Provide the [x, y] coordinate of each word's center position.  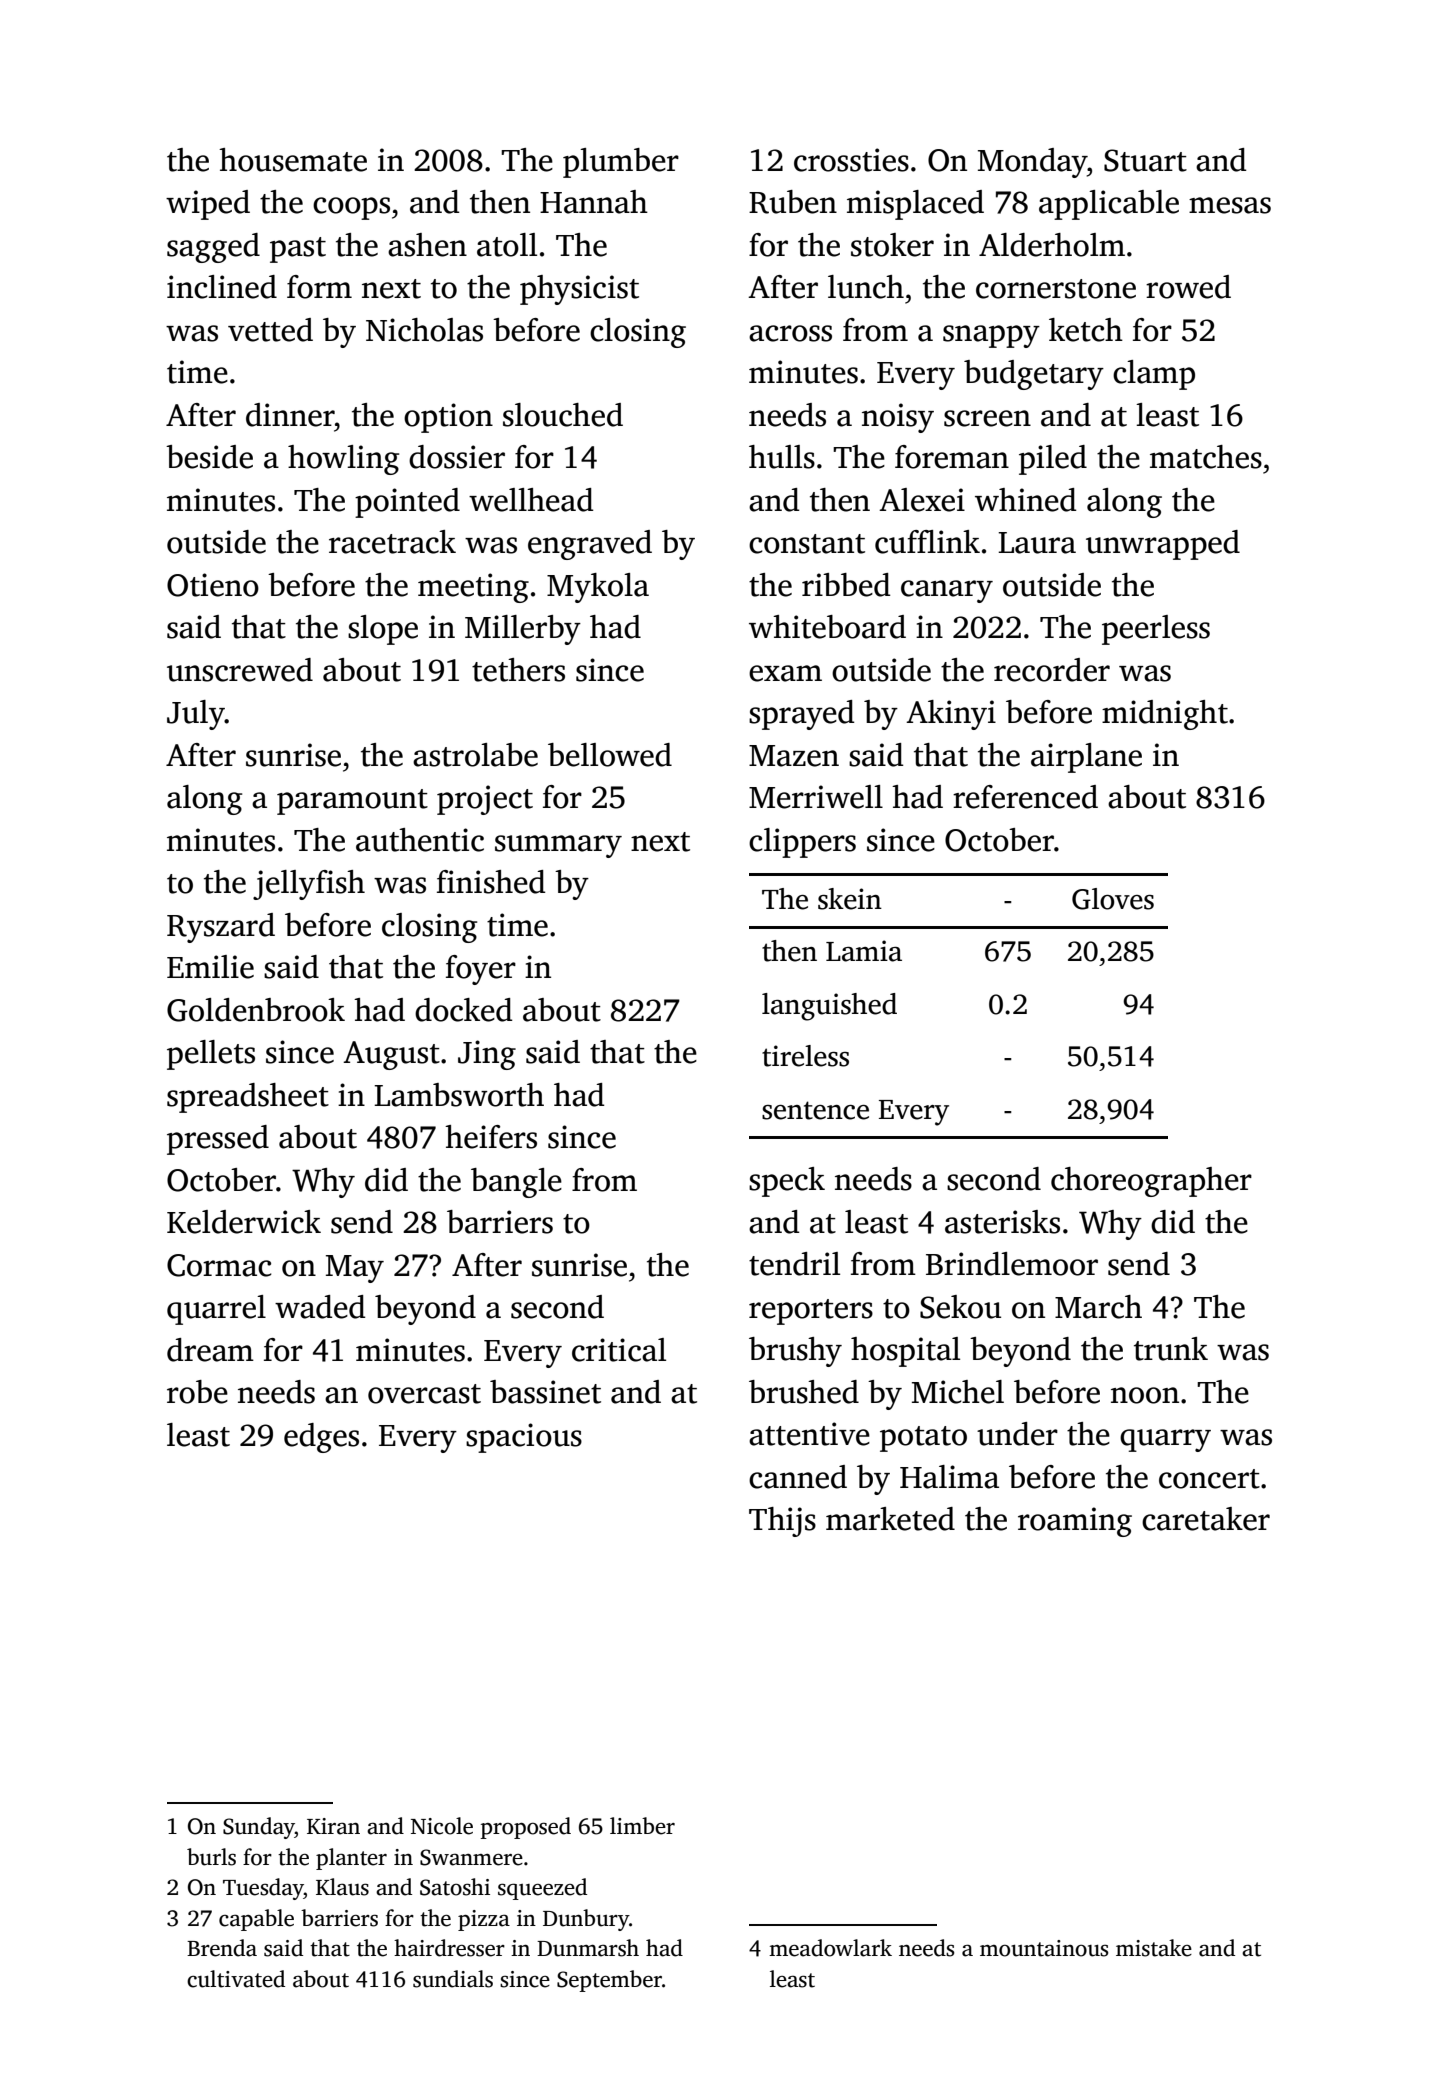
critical [619, 1350]
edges [321, 1438]
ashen [427, 245]
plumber [621, 163]
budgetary [1034, 375]
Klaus [342, 1887]
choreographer [1151, 1182]
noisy [898, 418]
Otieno [213, 585]
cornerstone [1056, 289]
